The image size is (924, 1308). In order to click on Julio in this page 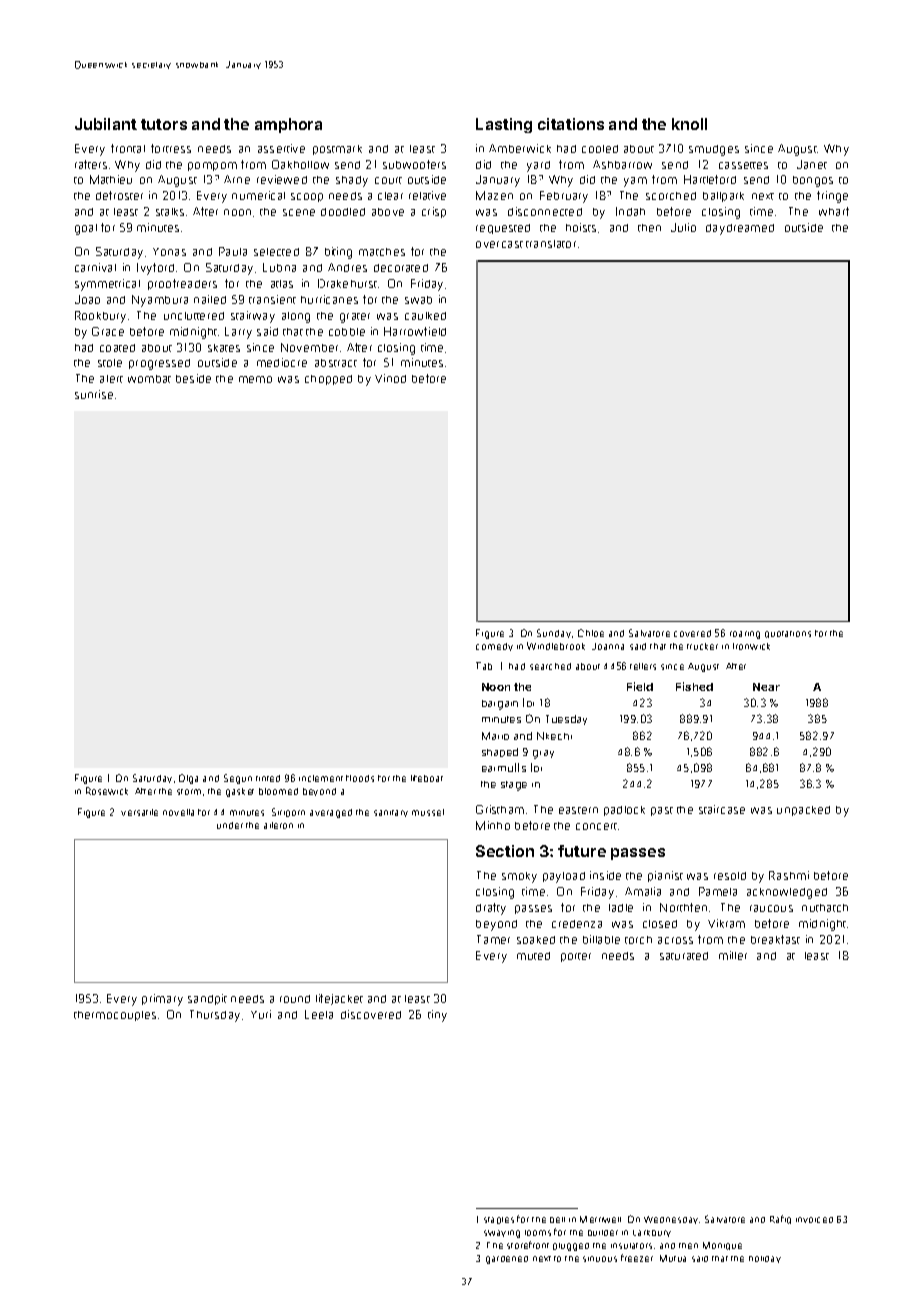, I will do `click(683, 227)`.
